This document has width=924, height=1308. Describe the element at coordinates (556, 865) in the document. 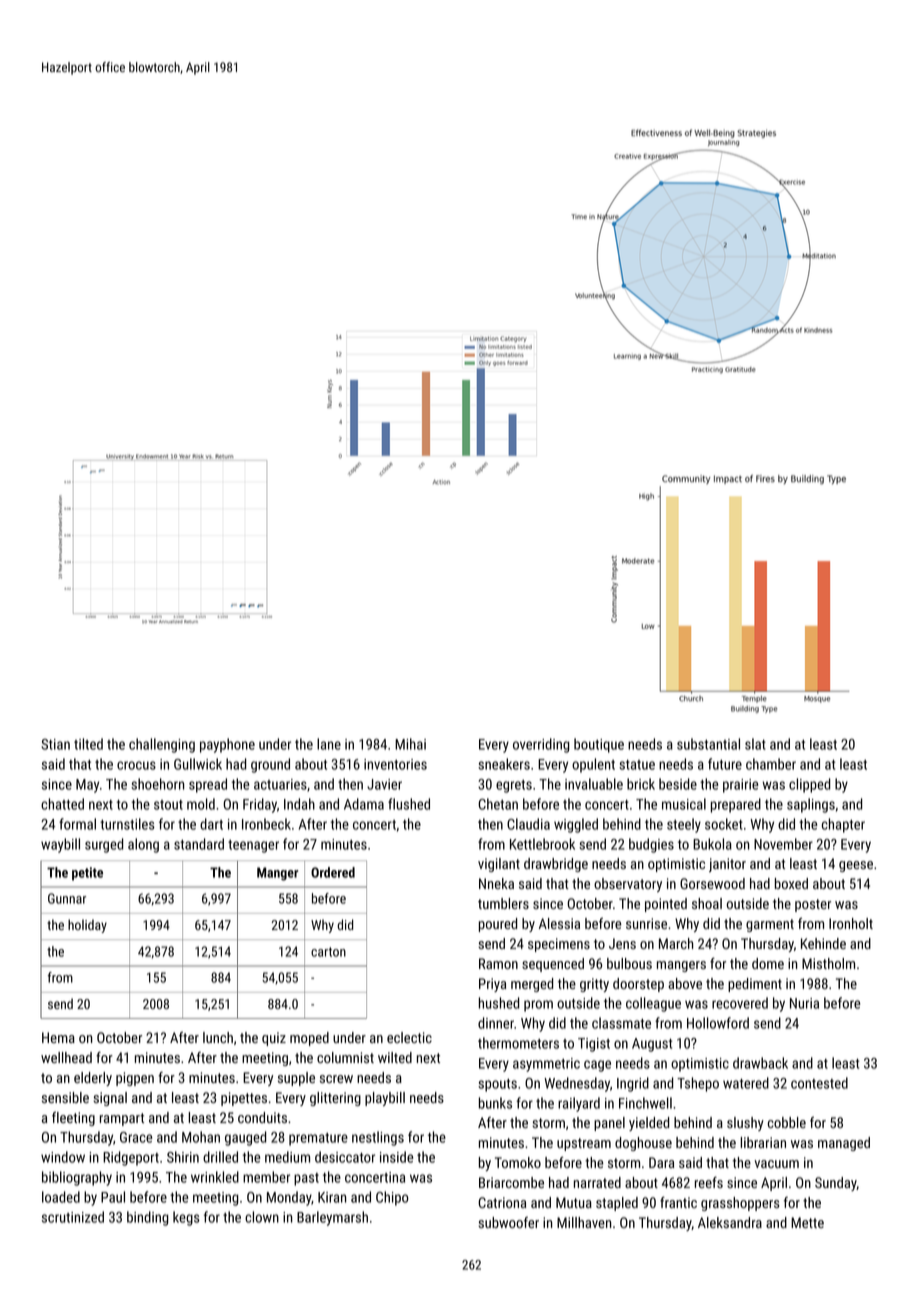

I see `drawbridge` at that location.
